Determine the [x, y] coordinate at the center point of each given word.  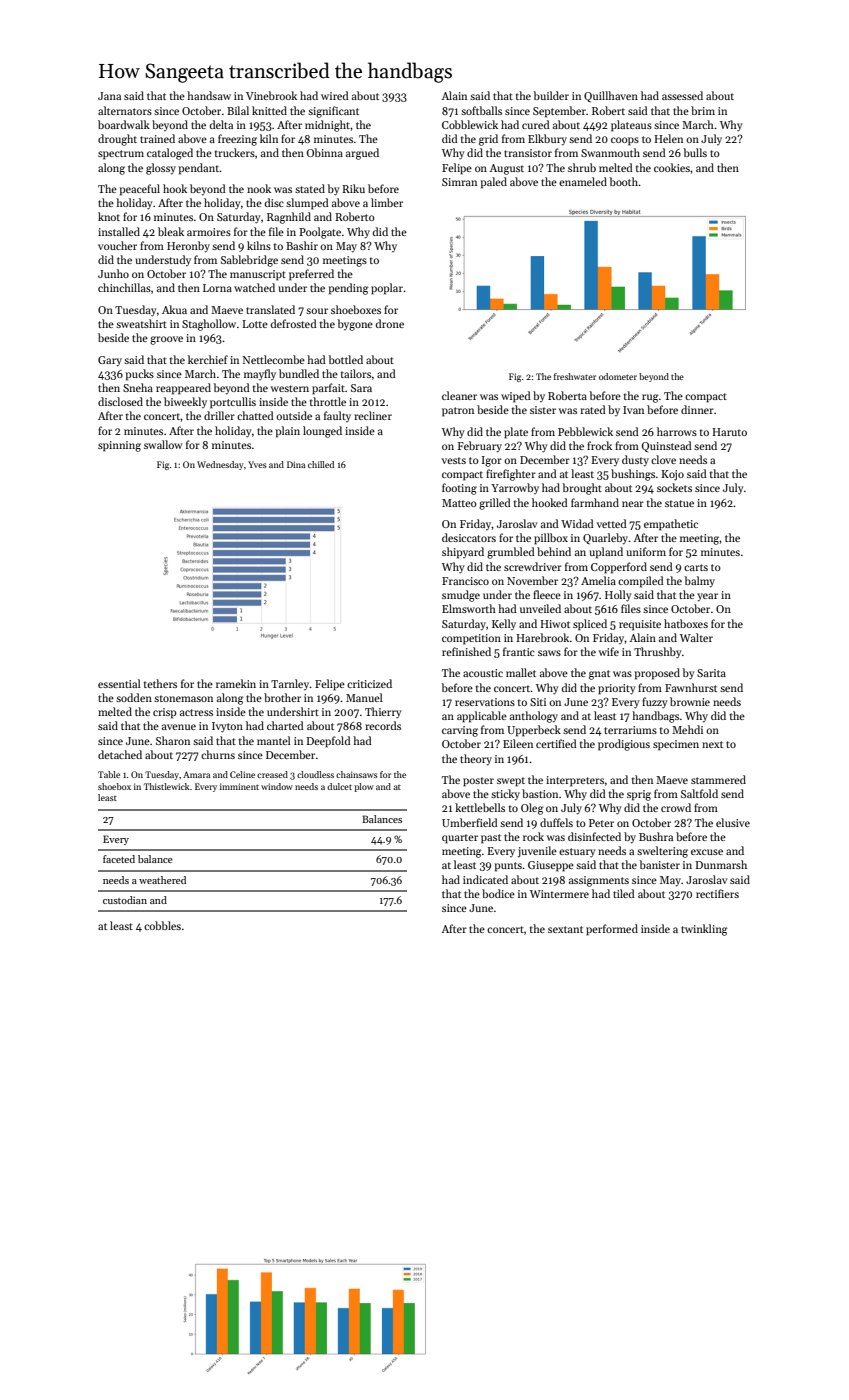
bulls [695, 152]
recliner [373, 415]
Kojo [672, 475]
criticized [369, 683]
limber [387, 202]
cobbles [162, 925]
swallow [163, 444]
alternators [125, 110]
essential [119, 683]
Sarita [711, 673]
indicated [485, 879]
